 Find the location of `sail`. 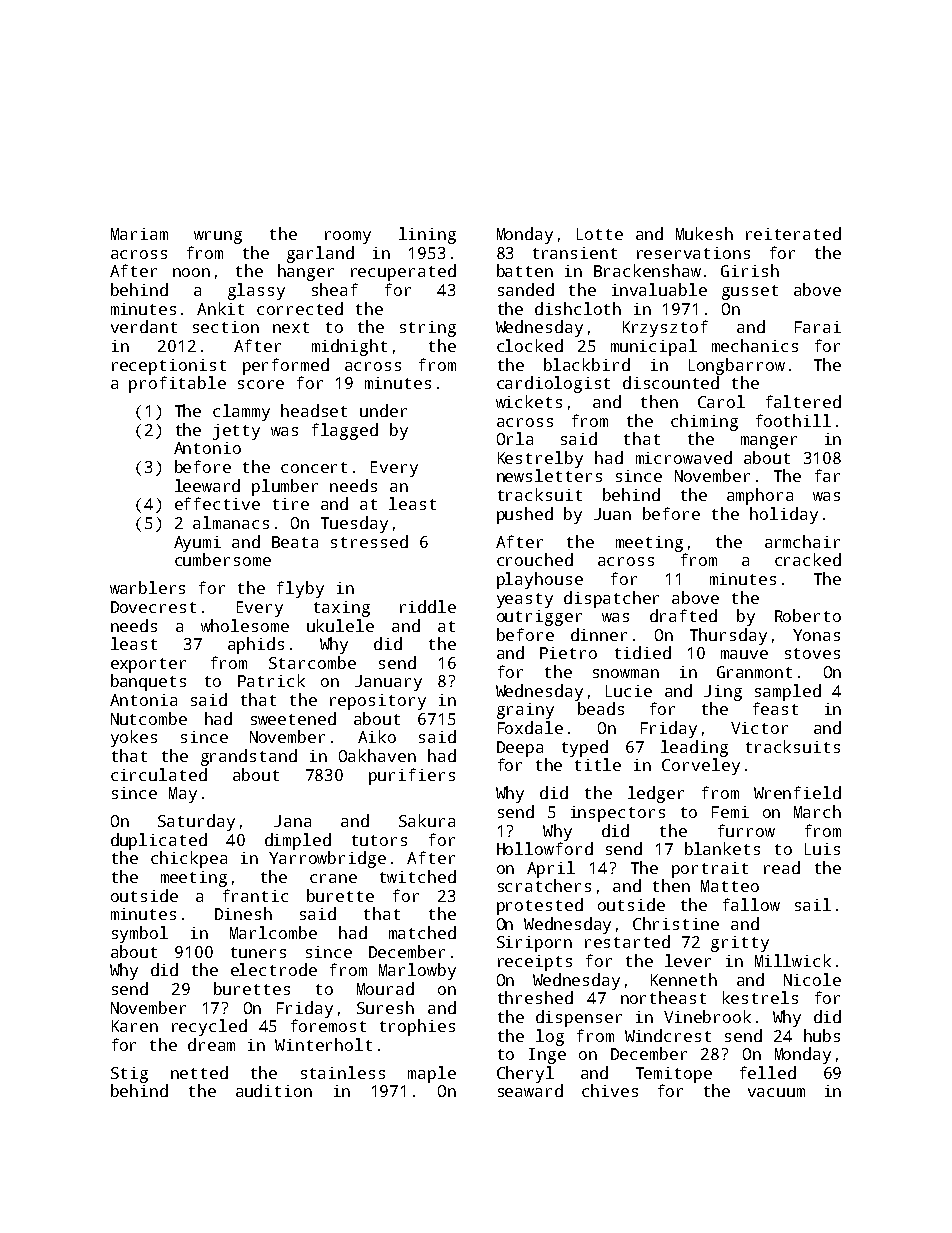

sail is located at coordinates (813, 904).
